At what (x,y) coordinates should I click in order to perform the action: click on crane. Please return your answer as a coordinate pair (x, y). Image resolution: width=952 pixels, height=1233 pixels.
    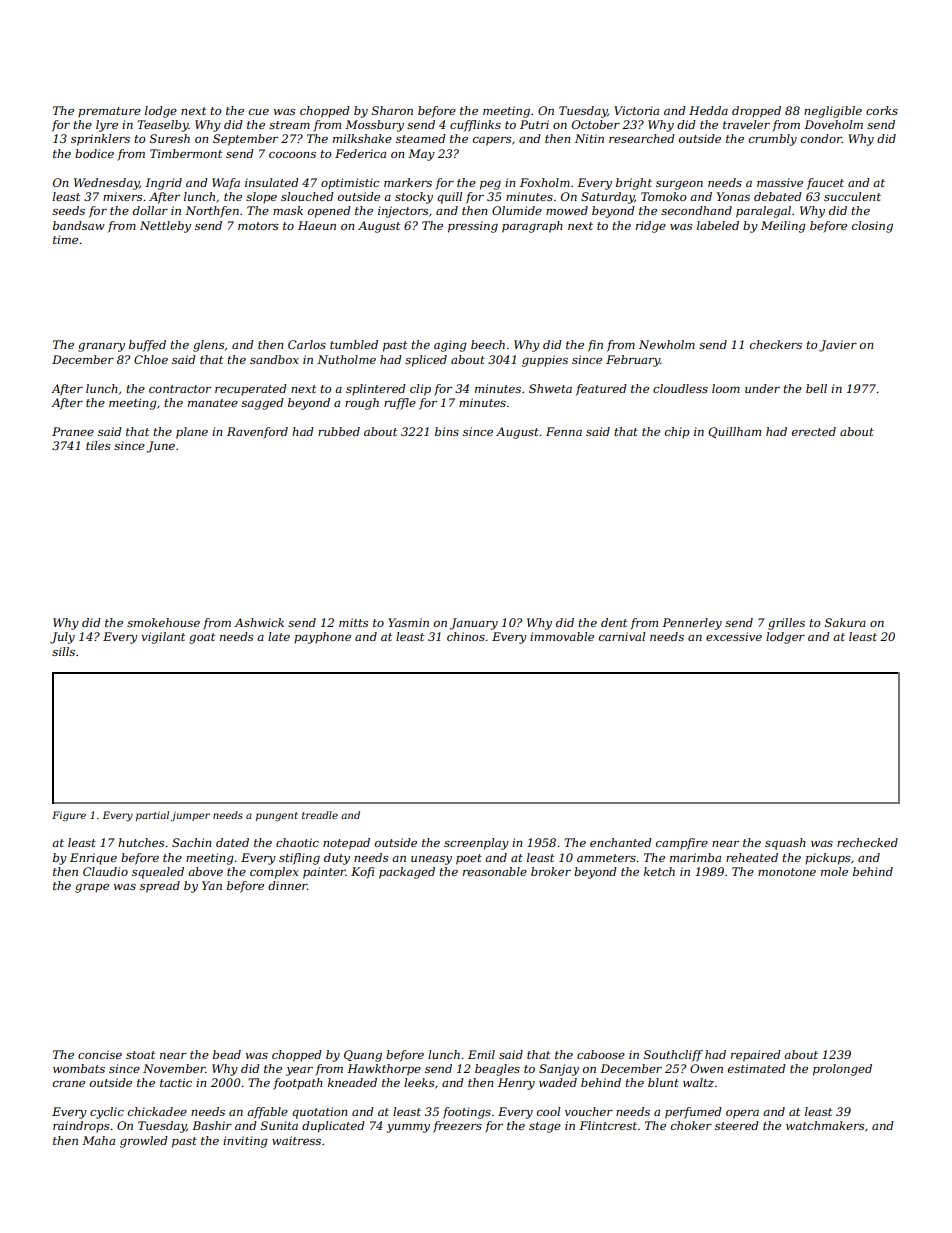
    Looking at the image, I should click on (69, 1084).
